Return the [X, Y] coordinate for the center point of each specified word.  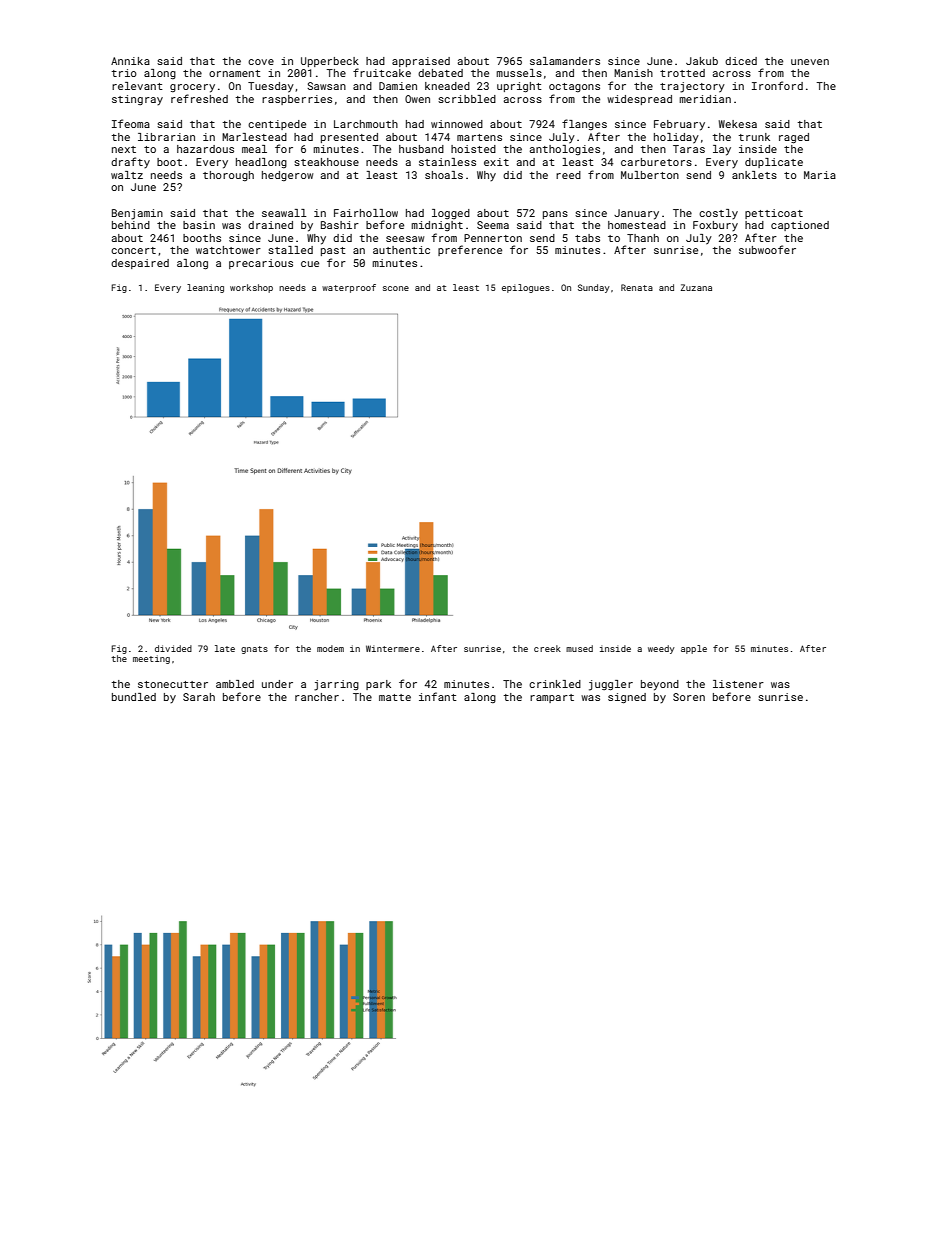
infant [438, 696]
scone [396, 288]
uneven [810, 62]
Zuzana [696, 287]
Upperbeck [330, 62]
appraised [421, 62]
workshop [251, 288]
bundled [134, 697]
